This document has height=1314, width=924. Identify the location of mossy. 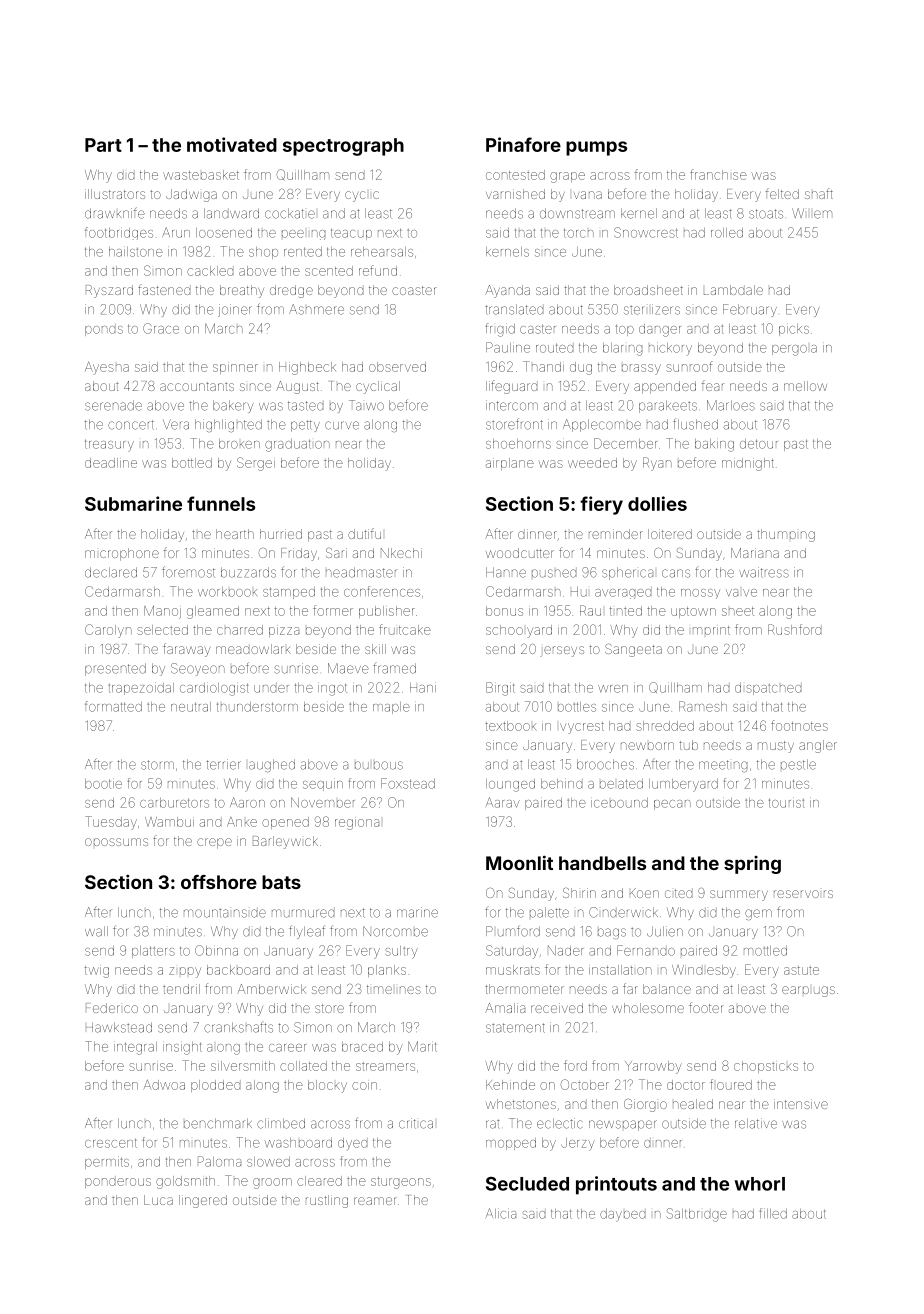
(700, 594).
